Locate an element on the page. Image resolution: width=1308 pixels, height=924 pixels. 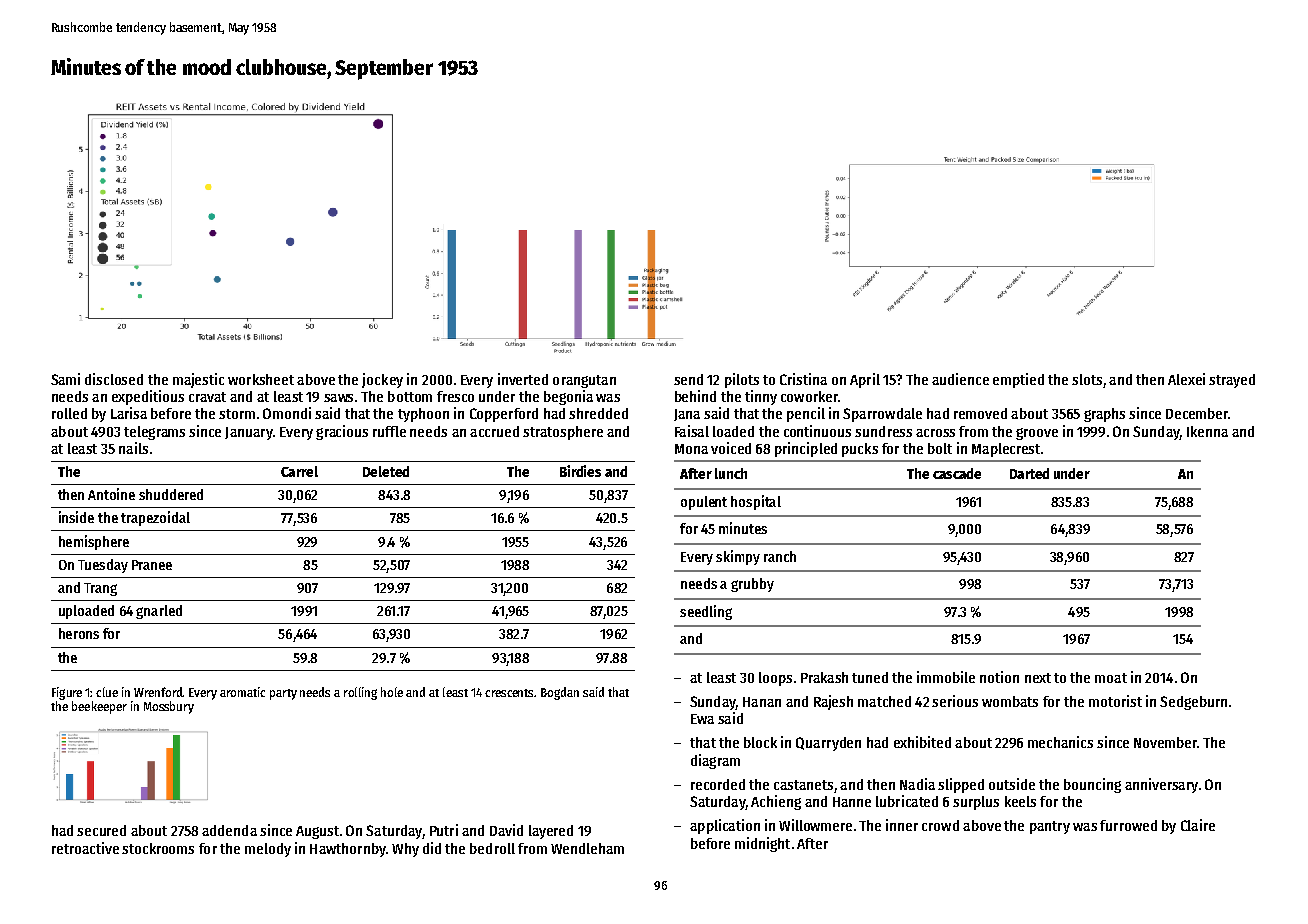
outside is located at coordinates (1012, 784).
